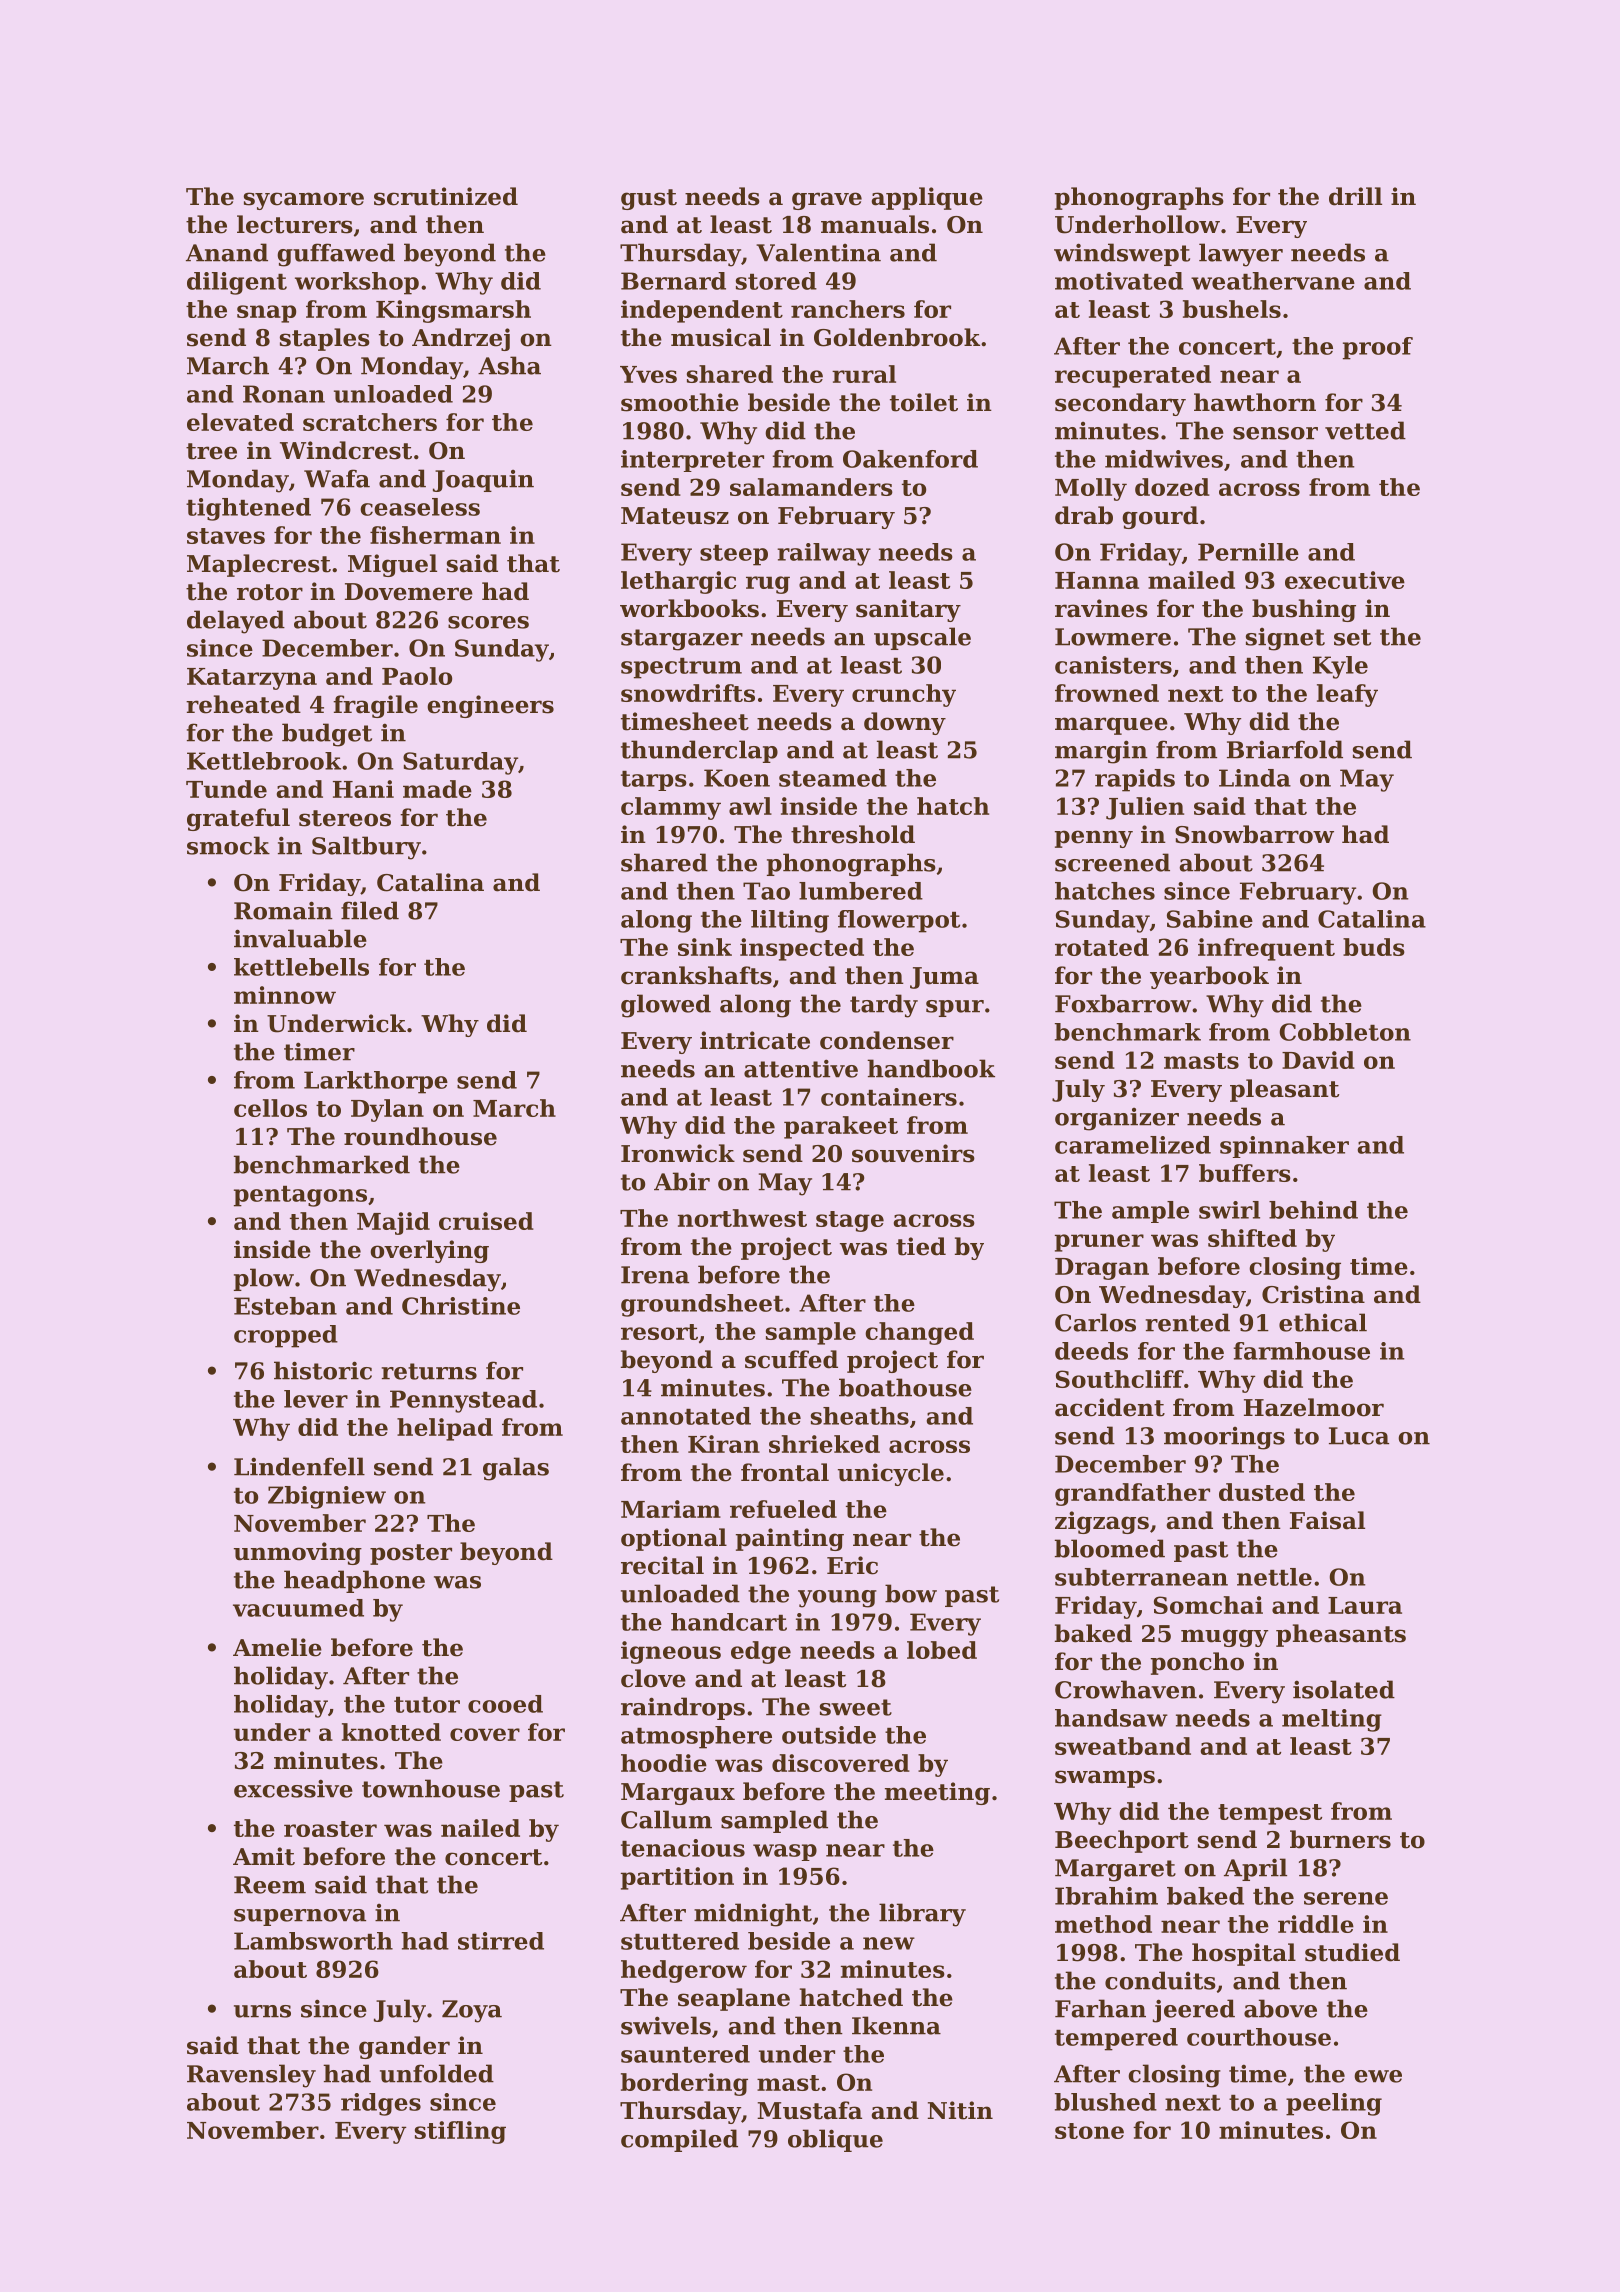 Image resolution: width=1620 pixels, height=2292 pixels. Describe the element at coordinates (1334, 2104) in the screenshot. I see `peeling` at that location.
